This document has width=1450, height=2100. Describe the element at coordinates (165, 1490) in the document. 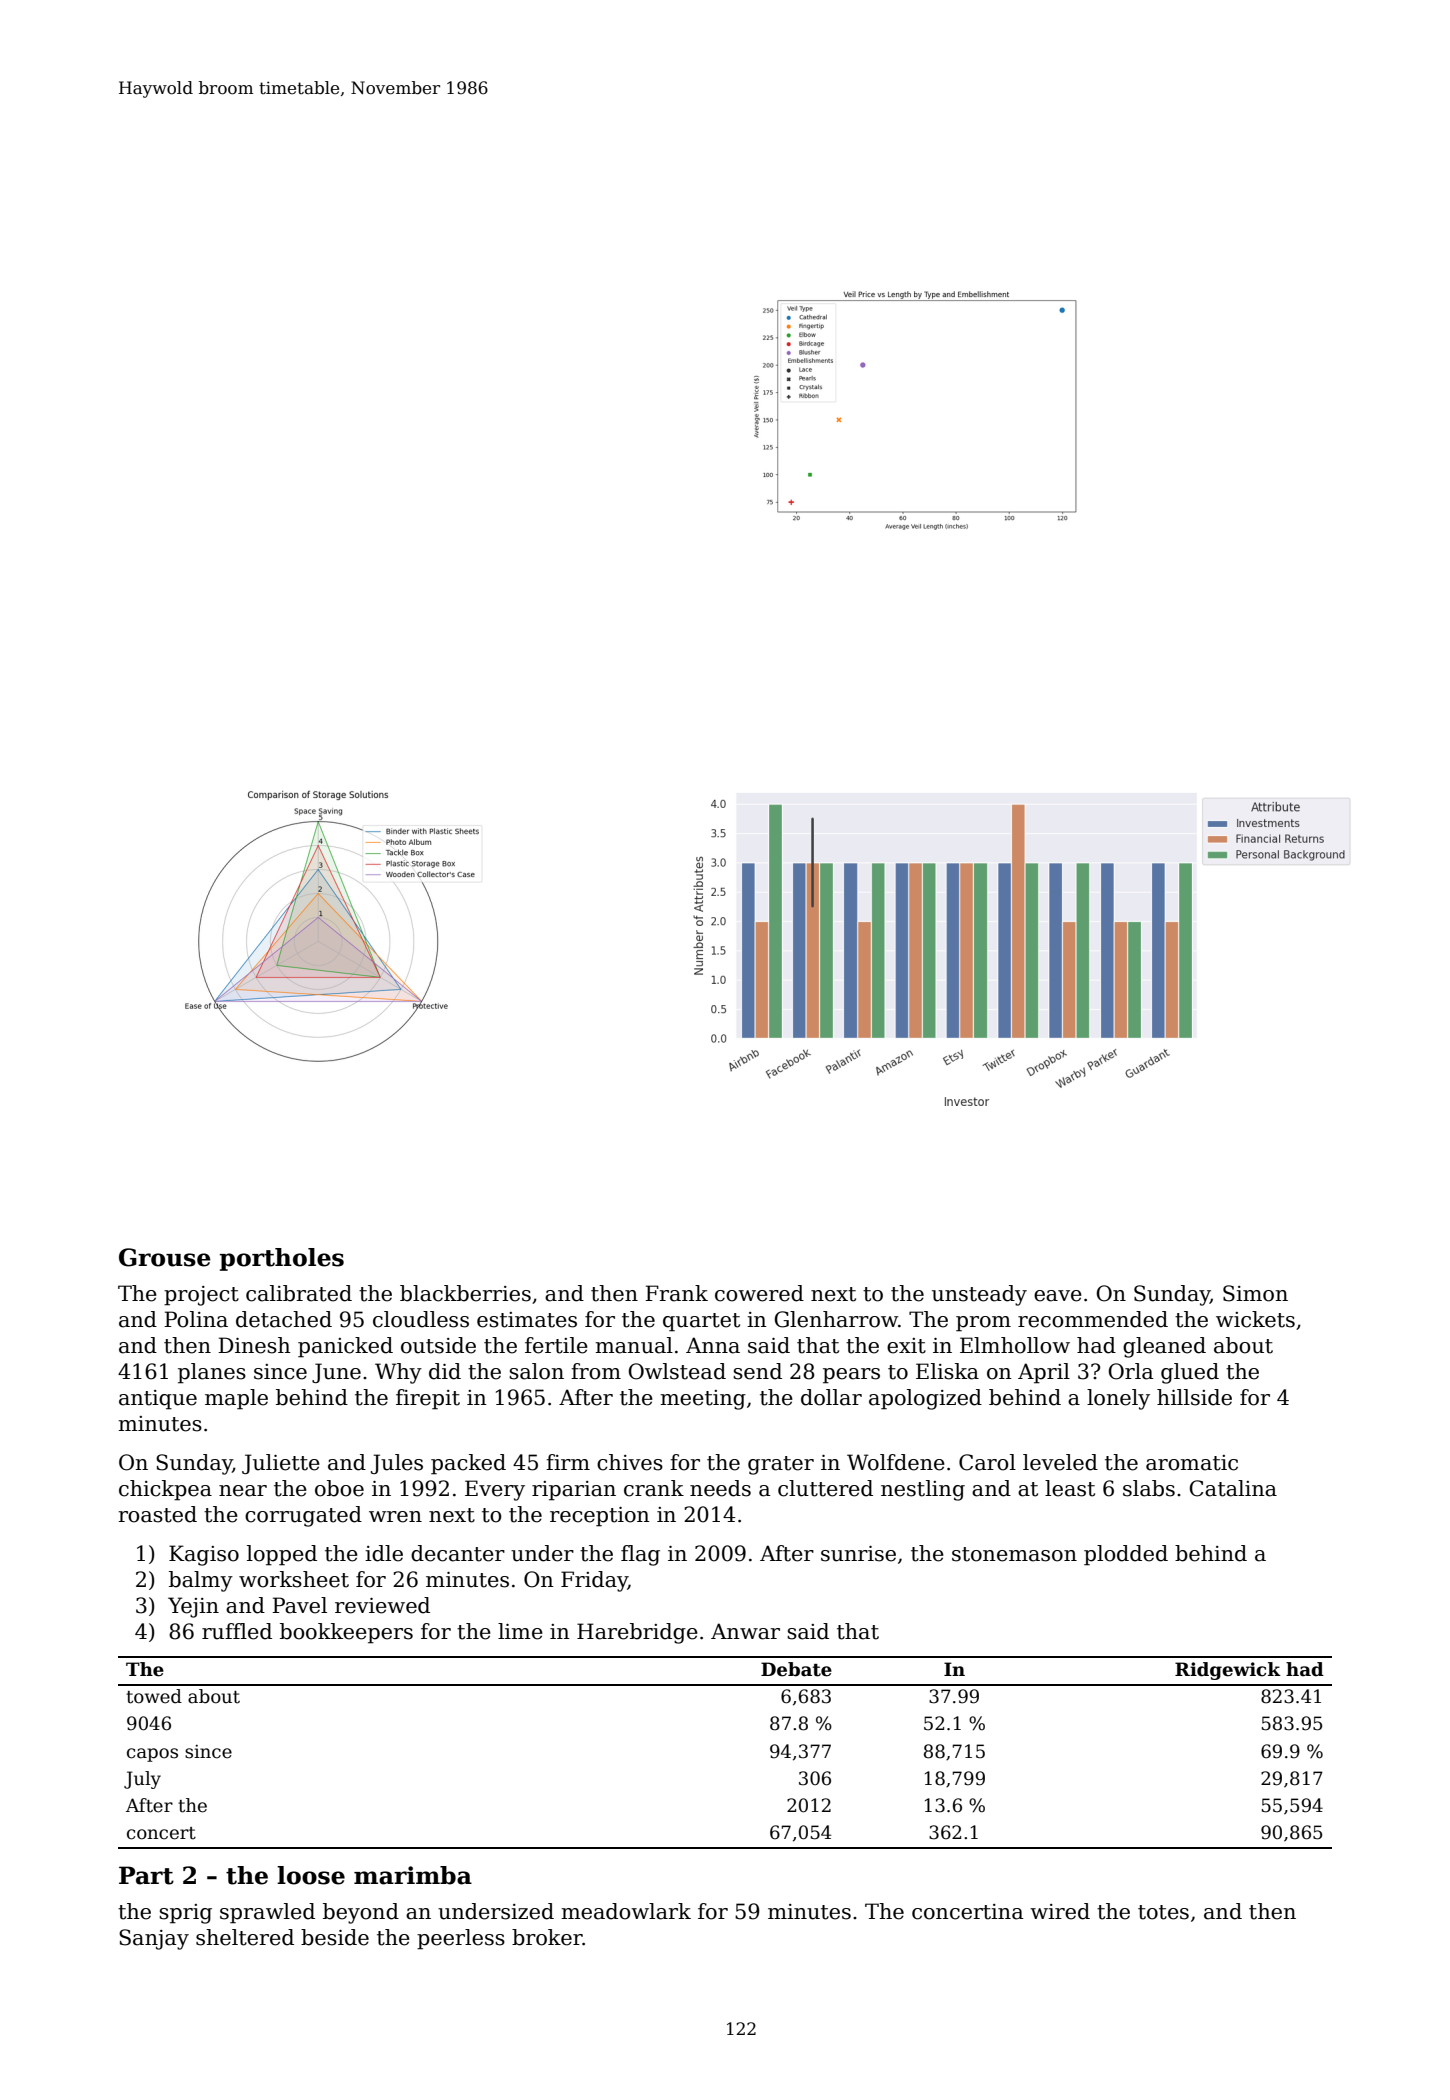

I see `chickpea` at that location.
